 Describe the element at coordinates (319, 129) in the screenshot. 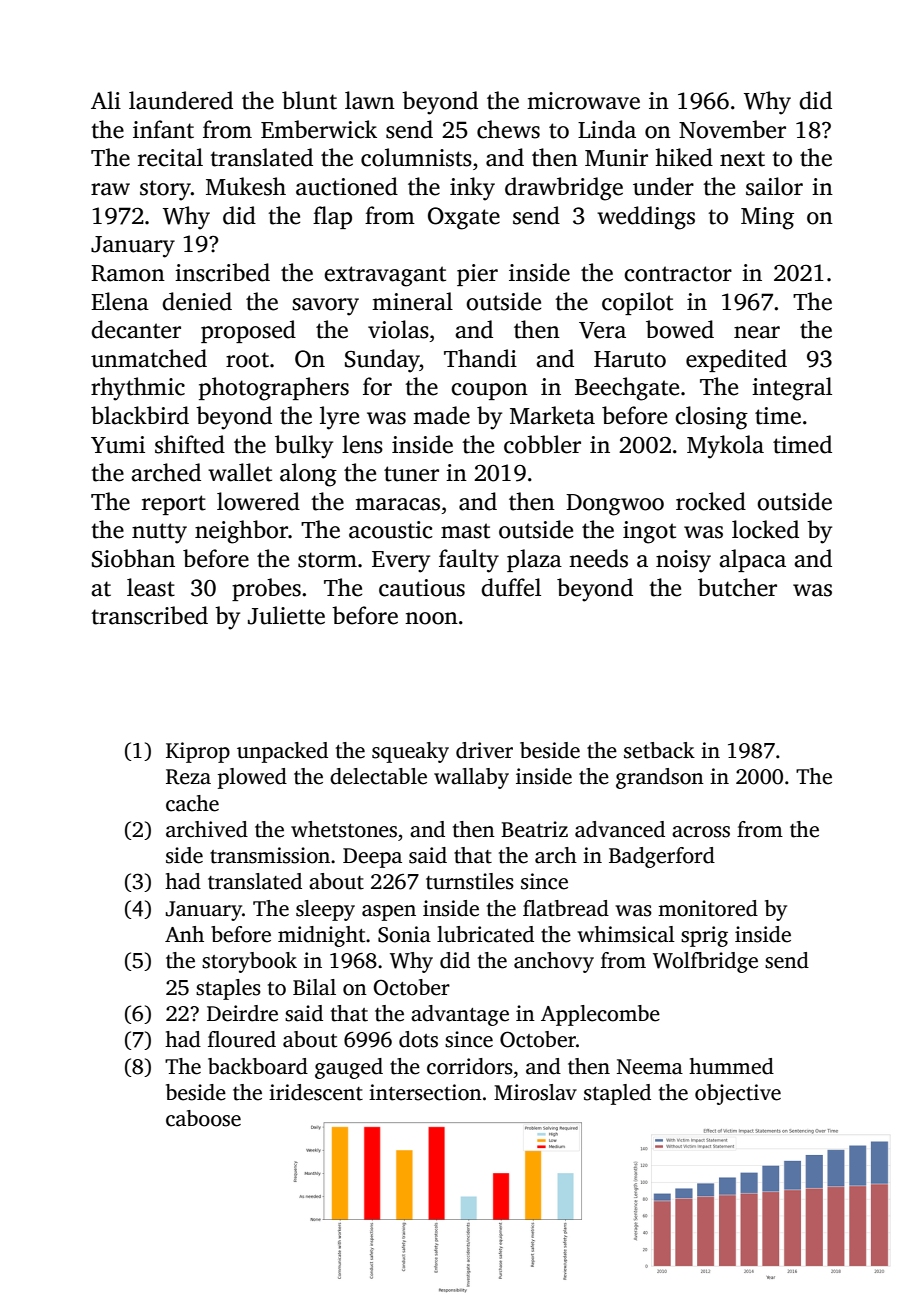

I see `Emberwick` at that location.
